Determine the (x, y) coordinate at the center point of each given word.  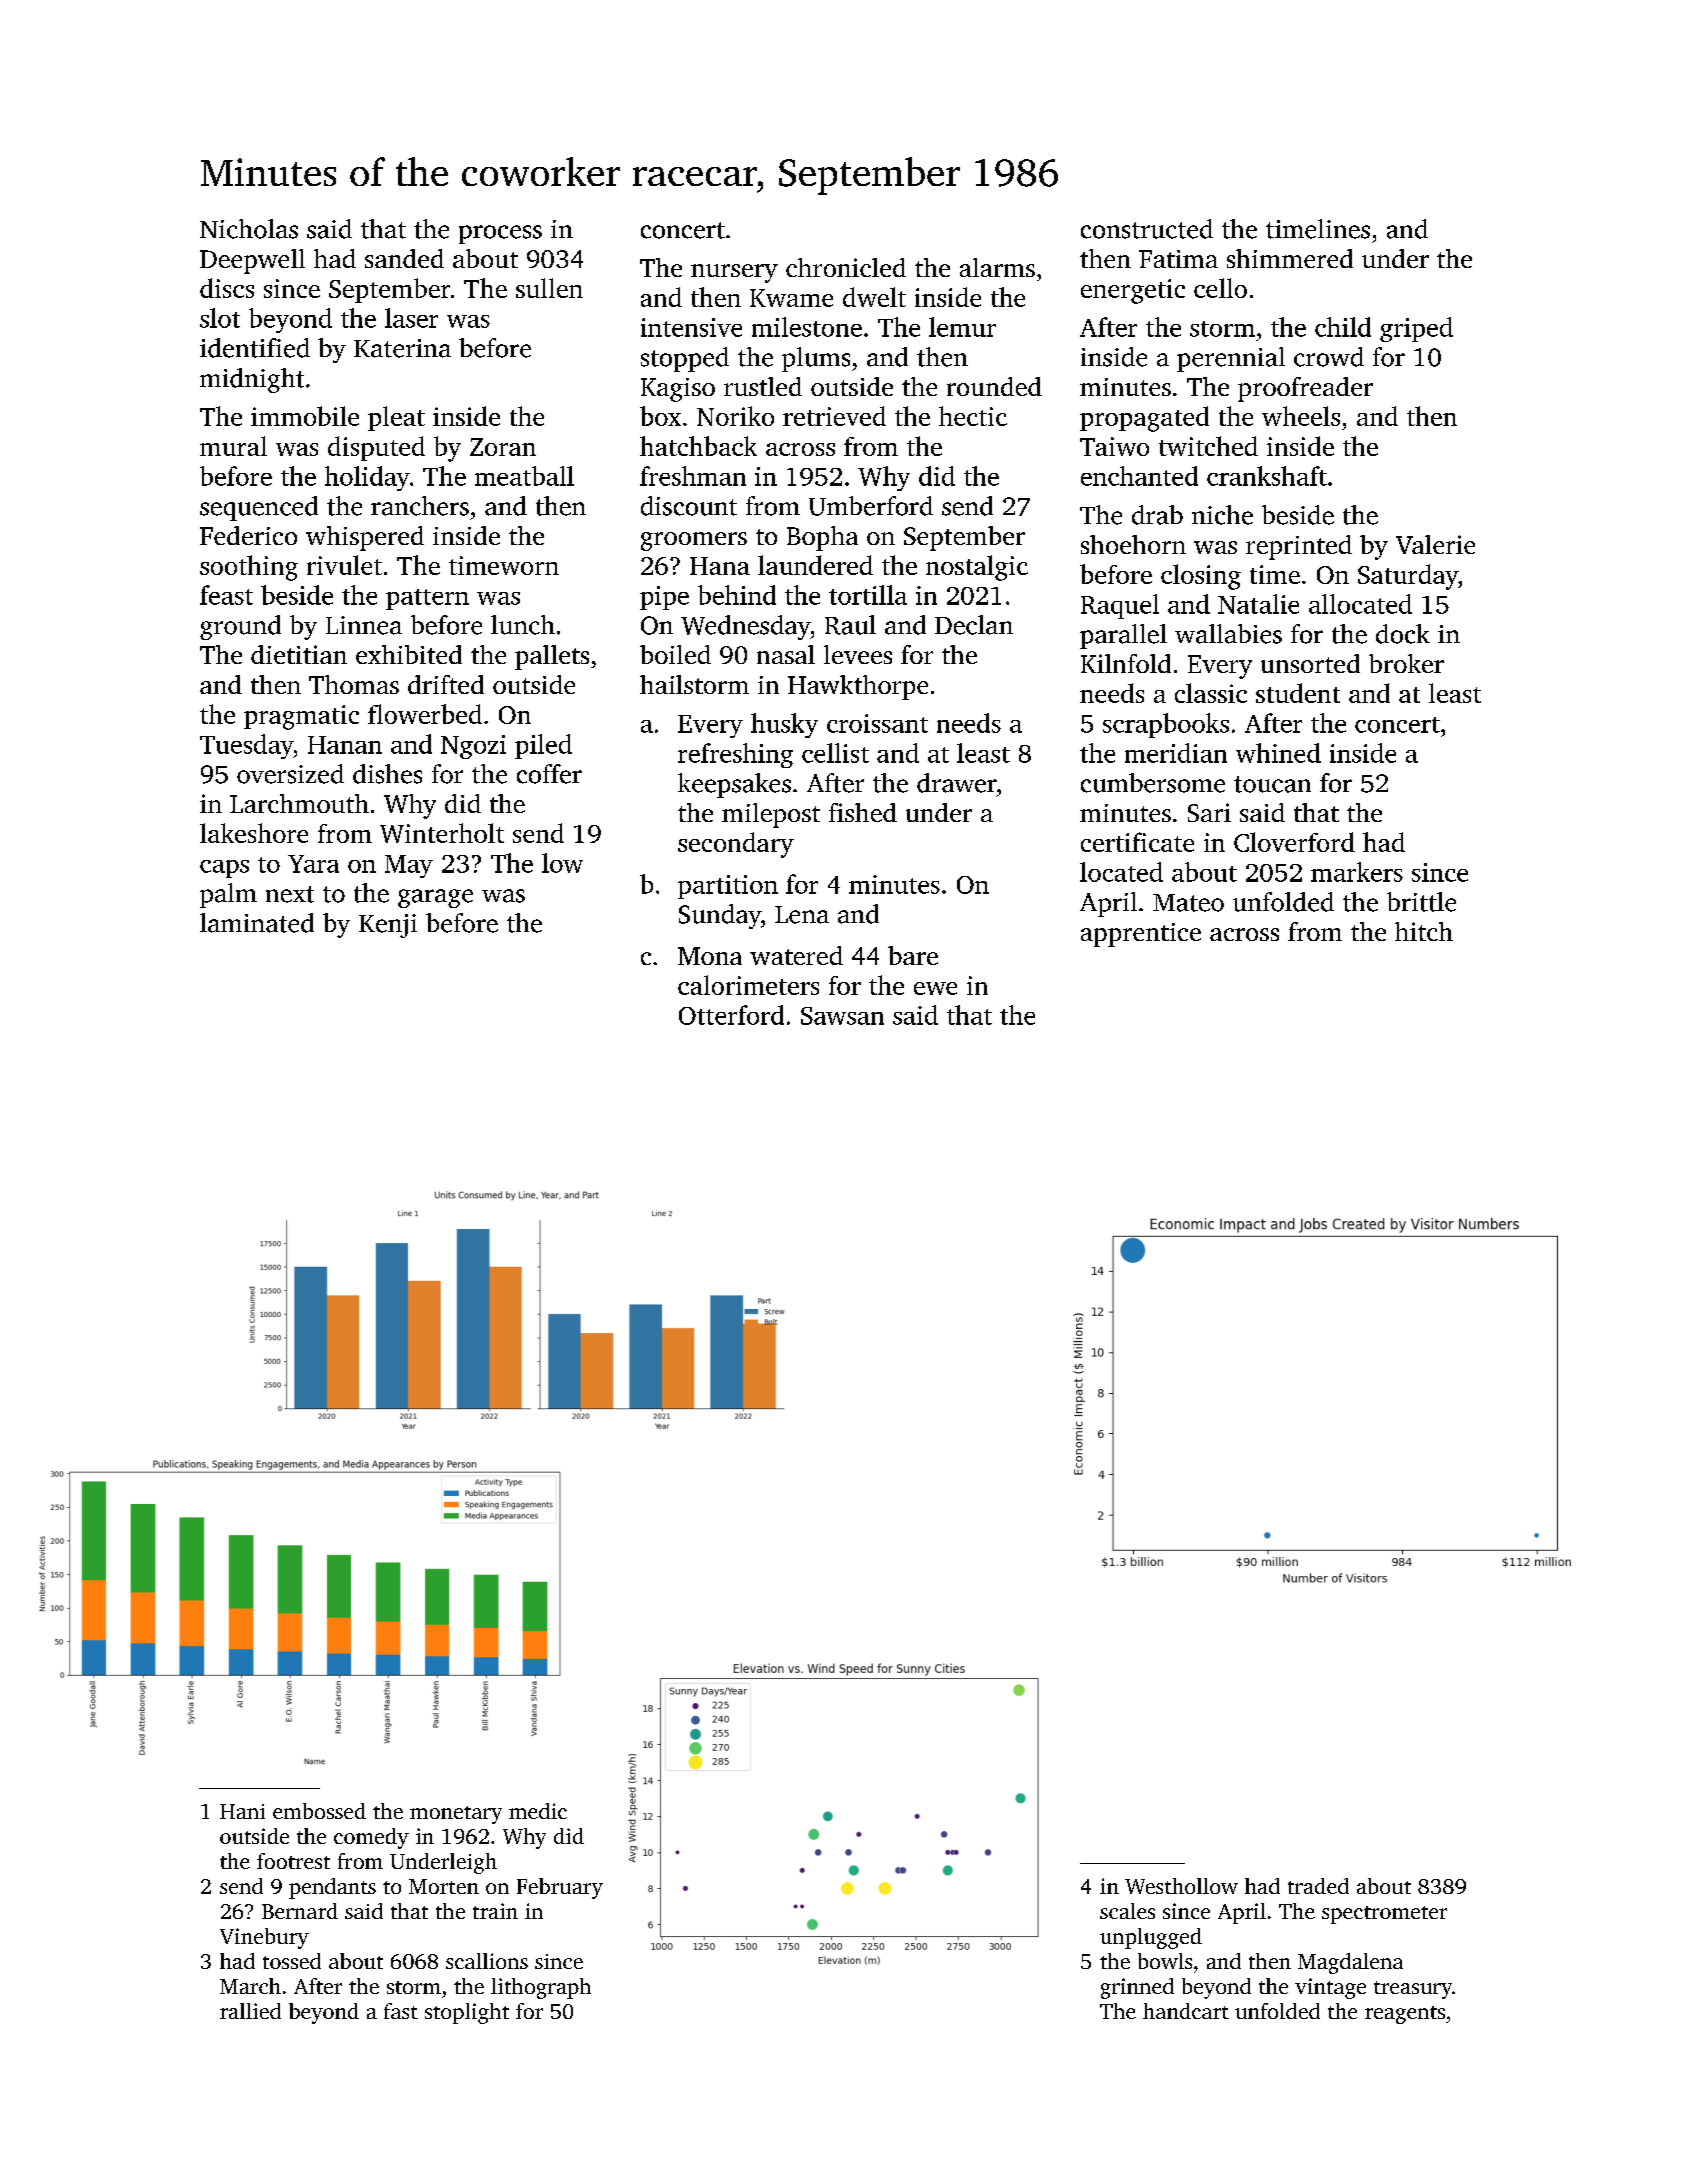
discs (227, 288)
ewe (935, 988)
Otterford (731, 1015)
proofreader (1305, 389)
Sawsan (842, 1016)
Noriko (735, 416)
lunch (523, 625)
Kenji (388, 926)
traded (1318, 1886)
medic (538, 1811)
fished (863, 812)
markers (1357, 872)
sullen (549, 288)
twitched (1208, 446)
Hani (242, 1811)
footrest (293, 1861)
